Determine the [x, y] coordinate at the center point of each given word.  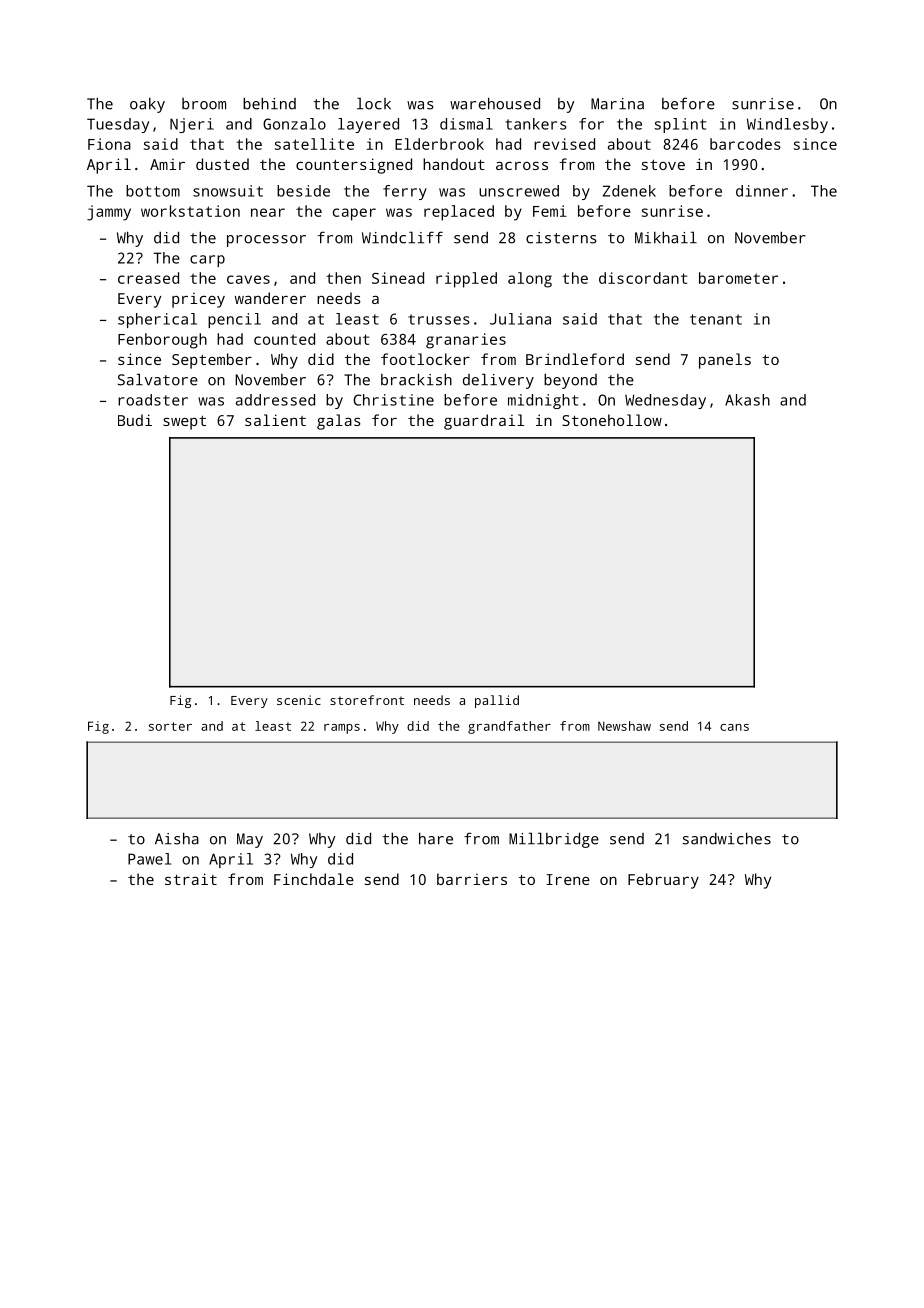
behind [269, 103]
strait [191, 879]
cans [734, 727]
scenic [299, 700]
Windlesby [787, 125]
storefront [367, 700]
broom [204, 104]
